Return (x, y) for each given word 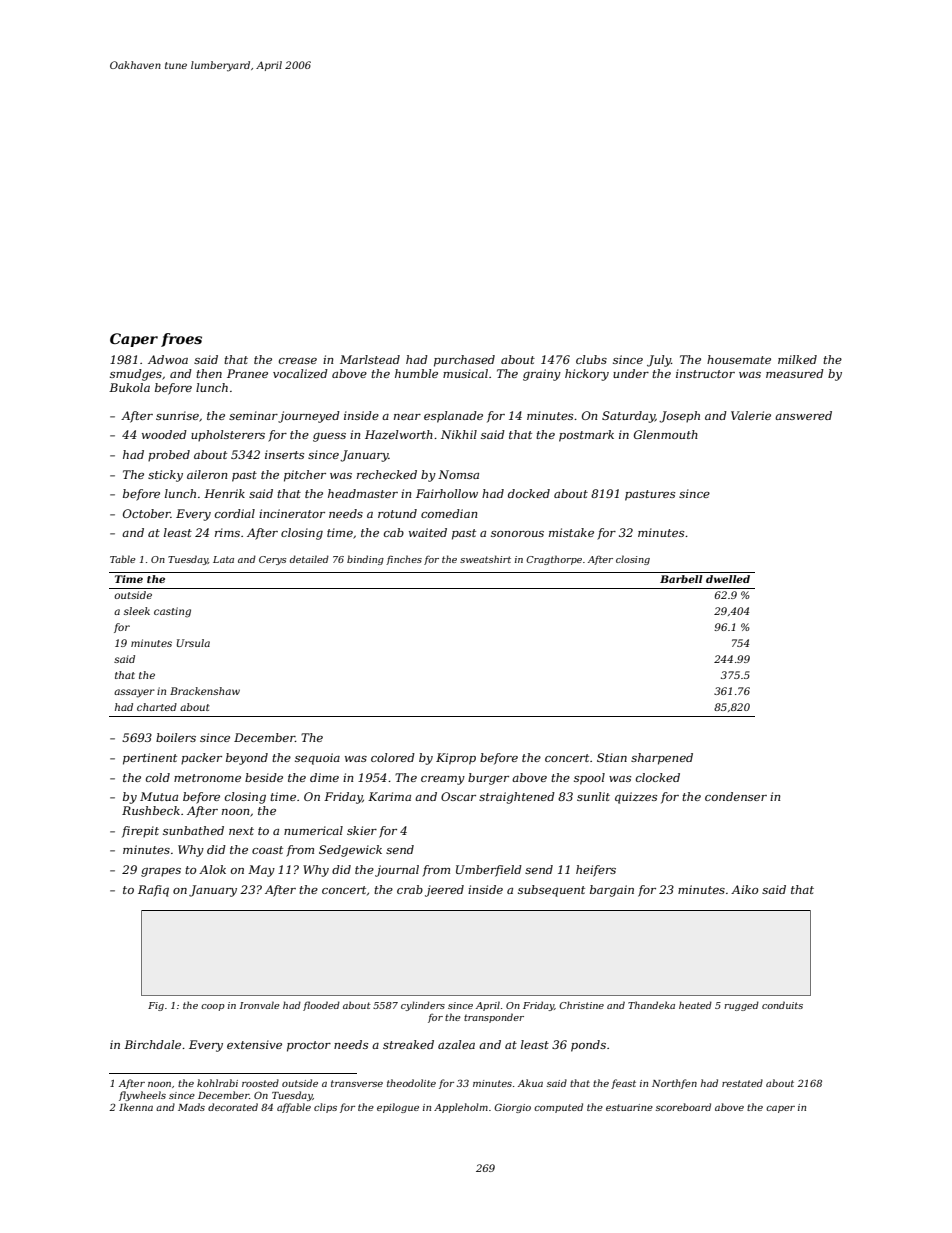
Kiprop (456, 759)
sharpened (662, 759)
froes (181, 340)
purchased (464, 361)
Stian (612, 757)
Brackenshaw (205, 691)
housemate (739, 359)
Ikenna (136, 1107)
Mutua (159, 796)
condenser (736, 796)
